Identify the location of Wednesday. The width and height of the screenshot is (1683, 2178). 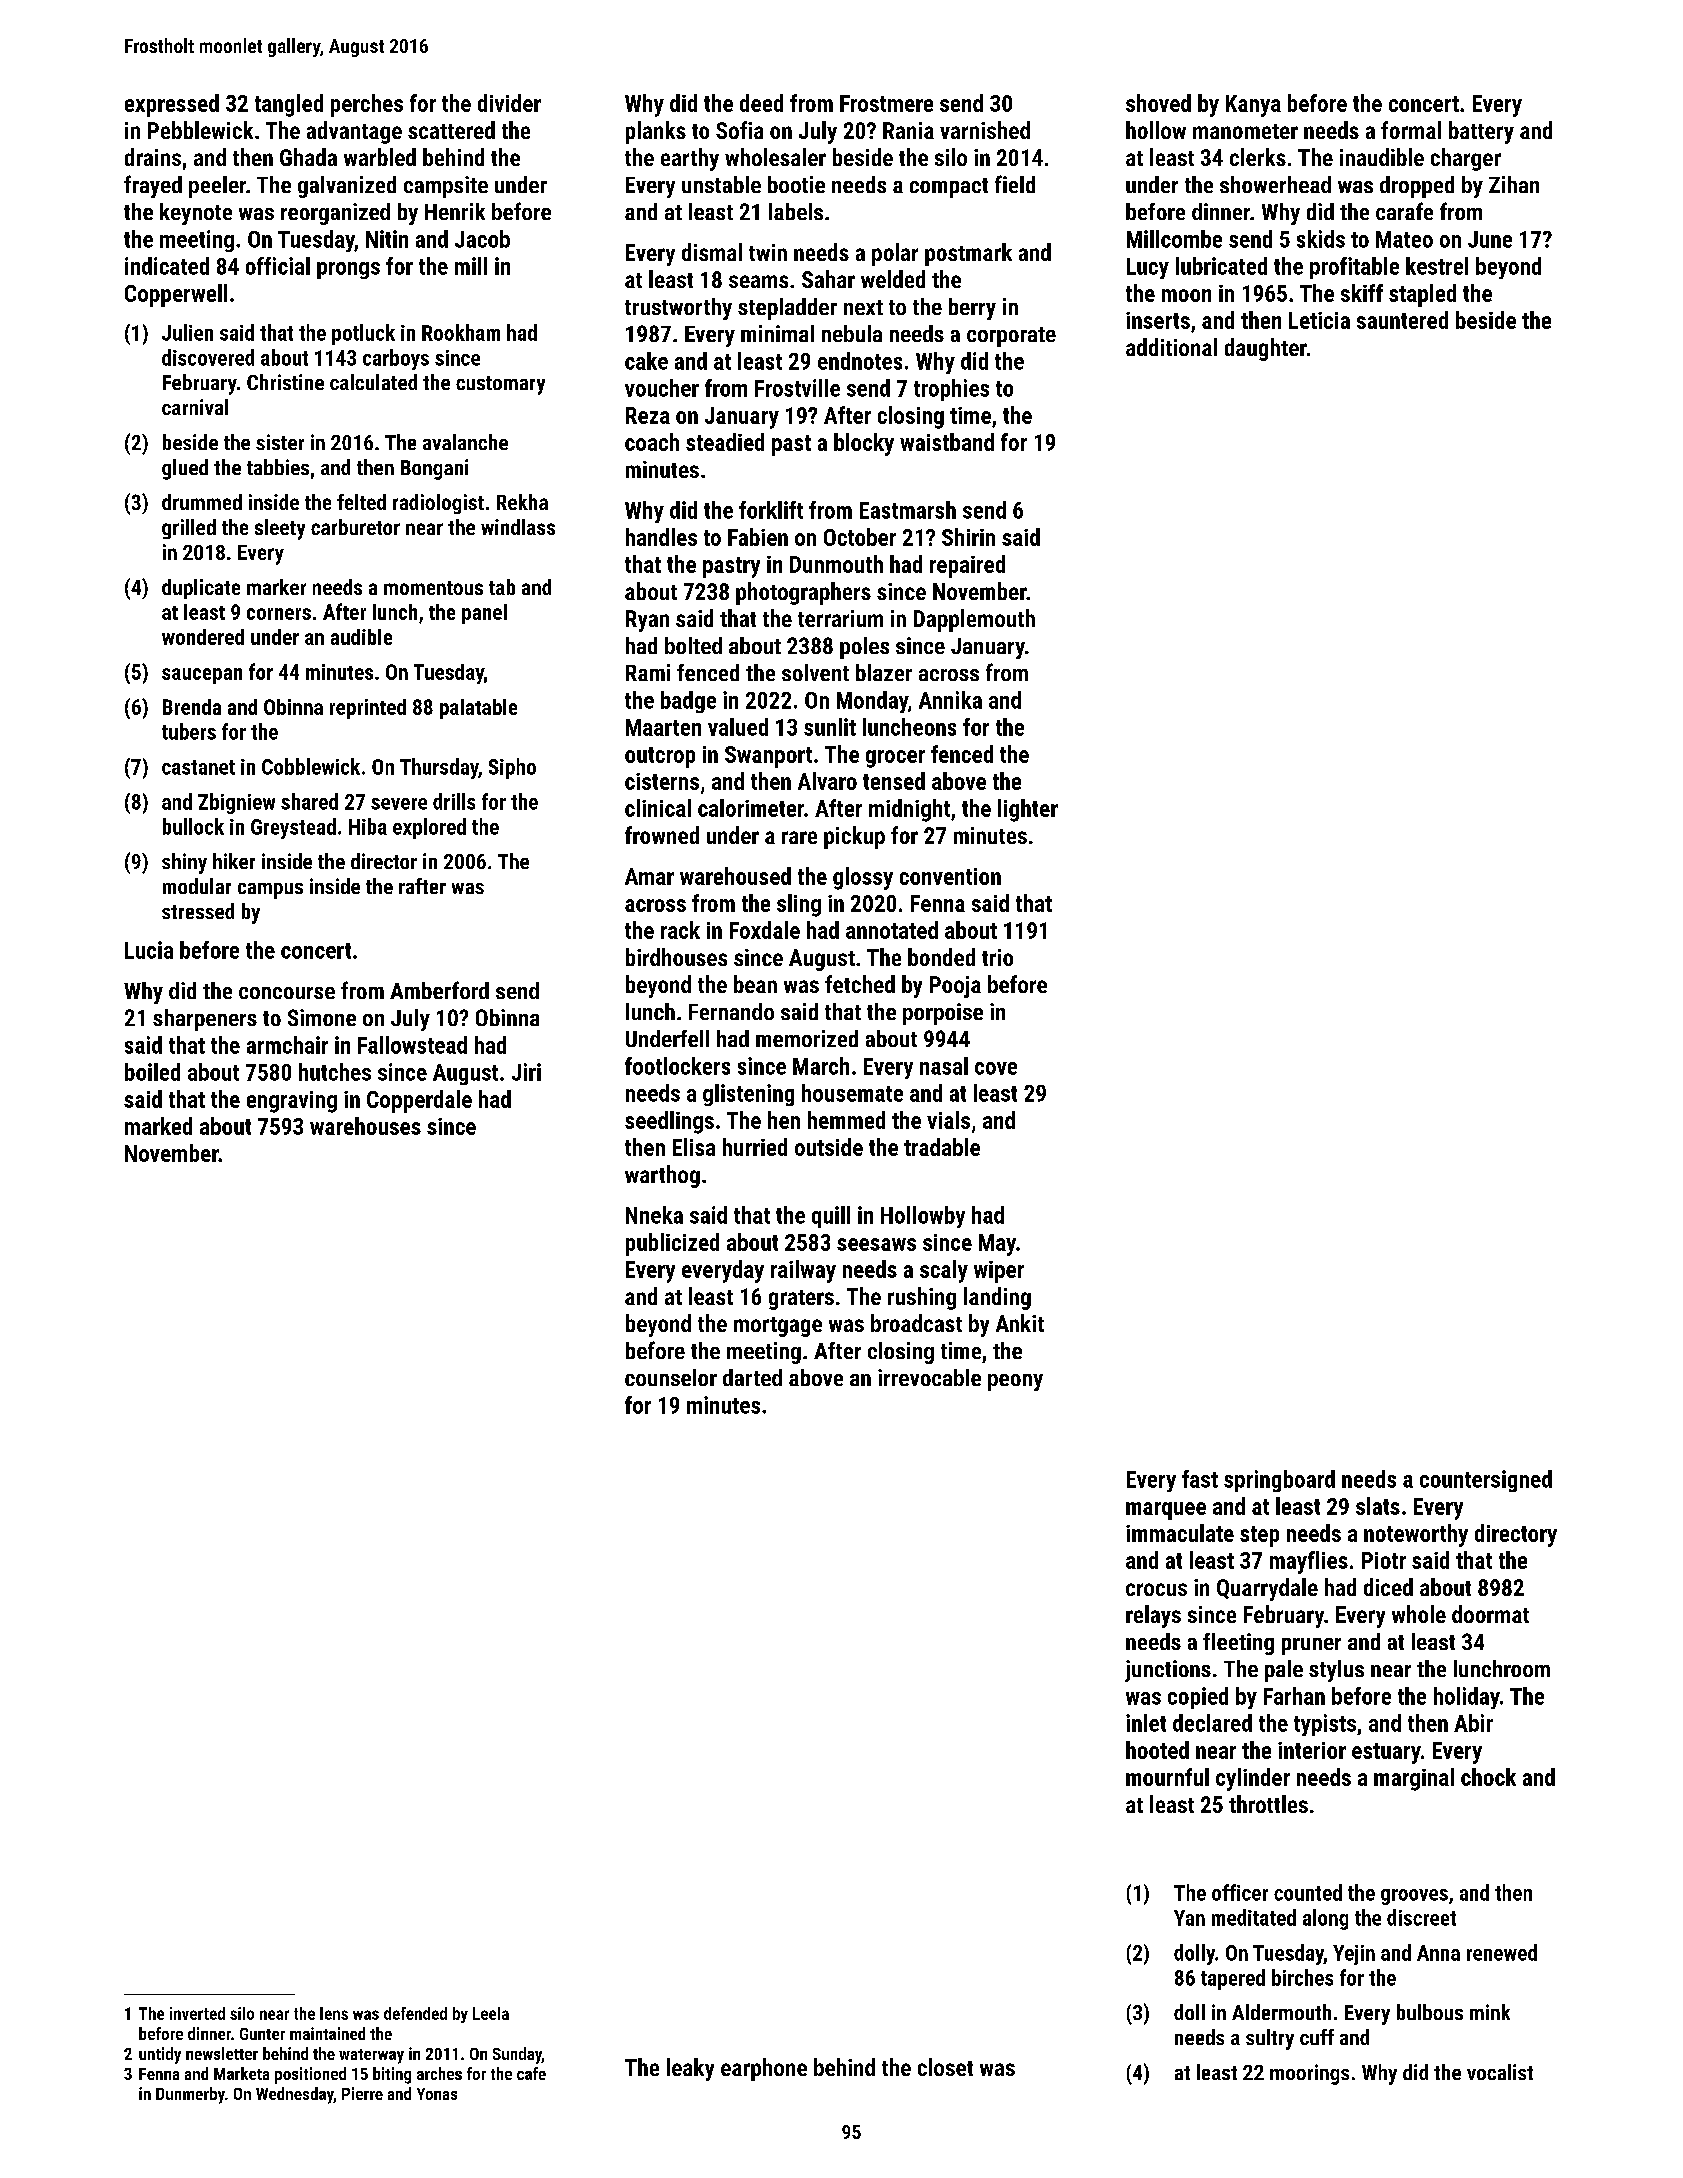
(295, 2095).
